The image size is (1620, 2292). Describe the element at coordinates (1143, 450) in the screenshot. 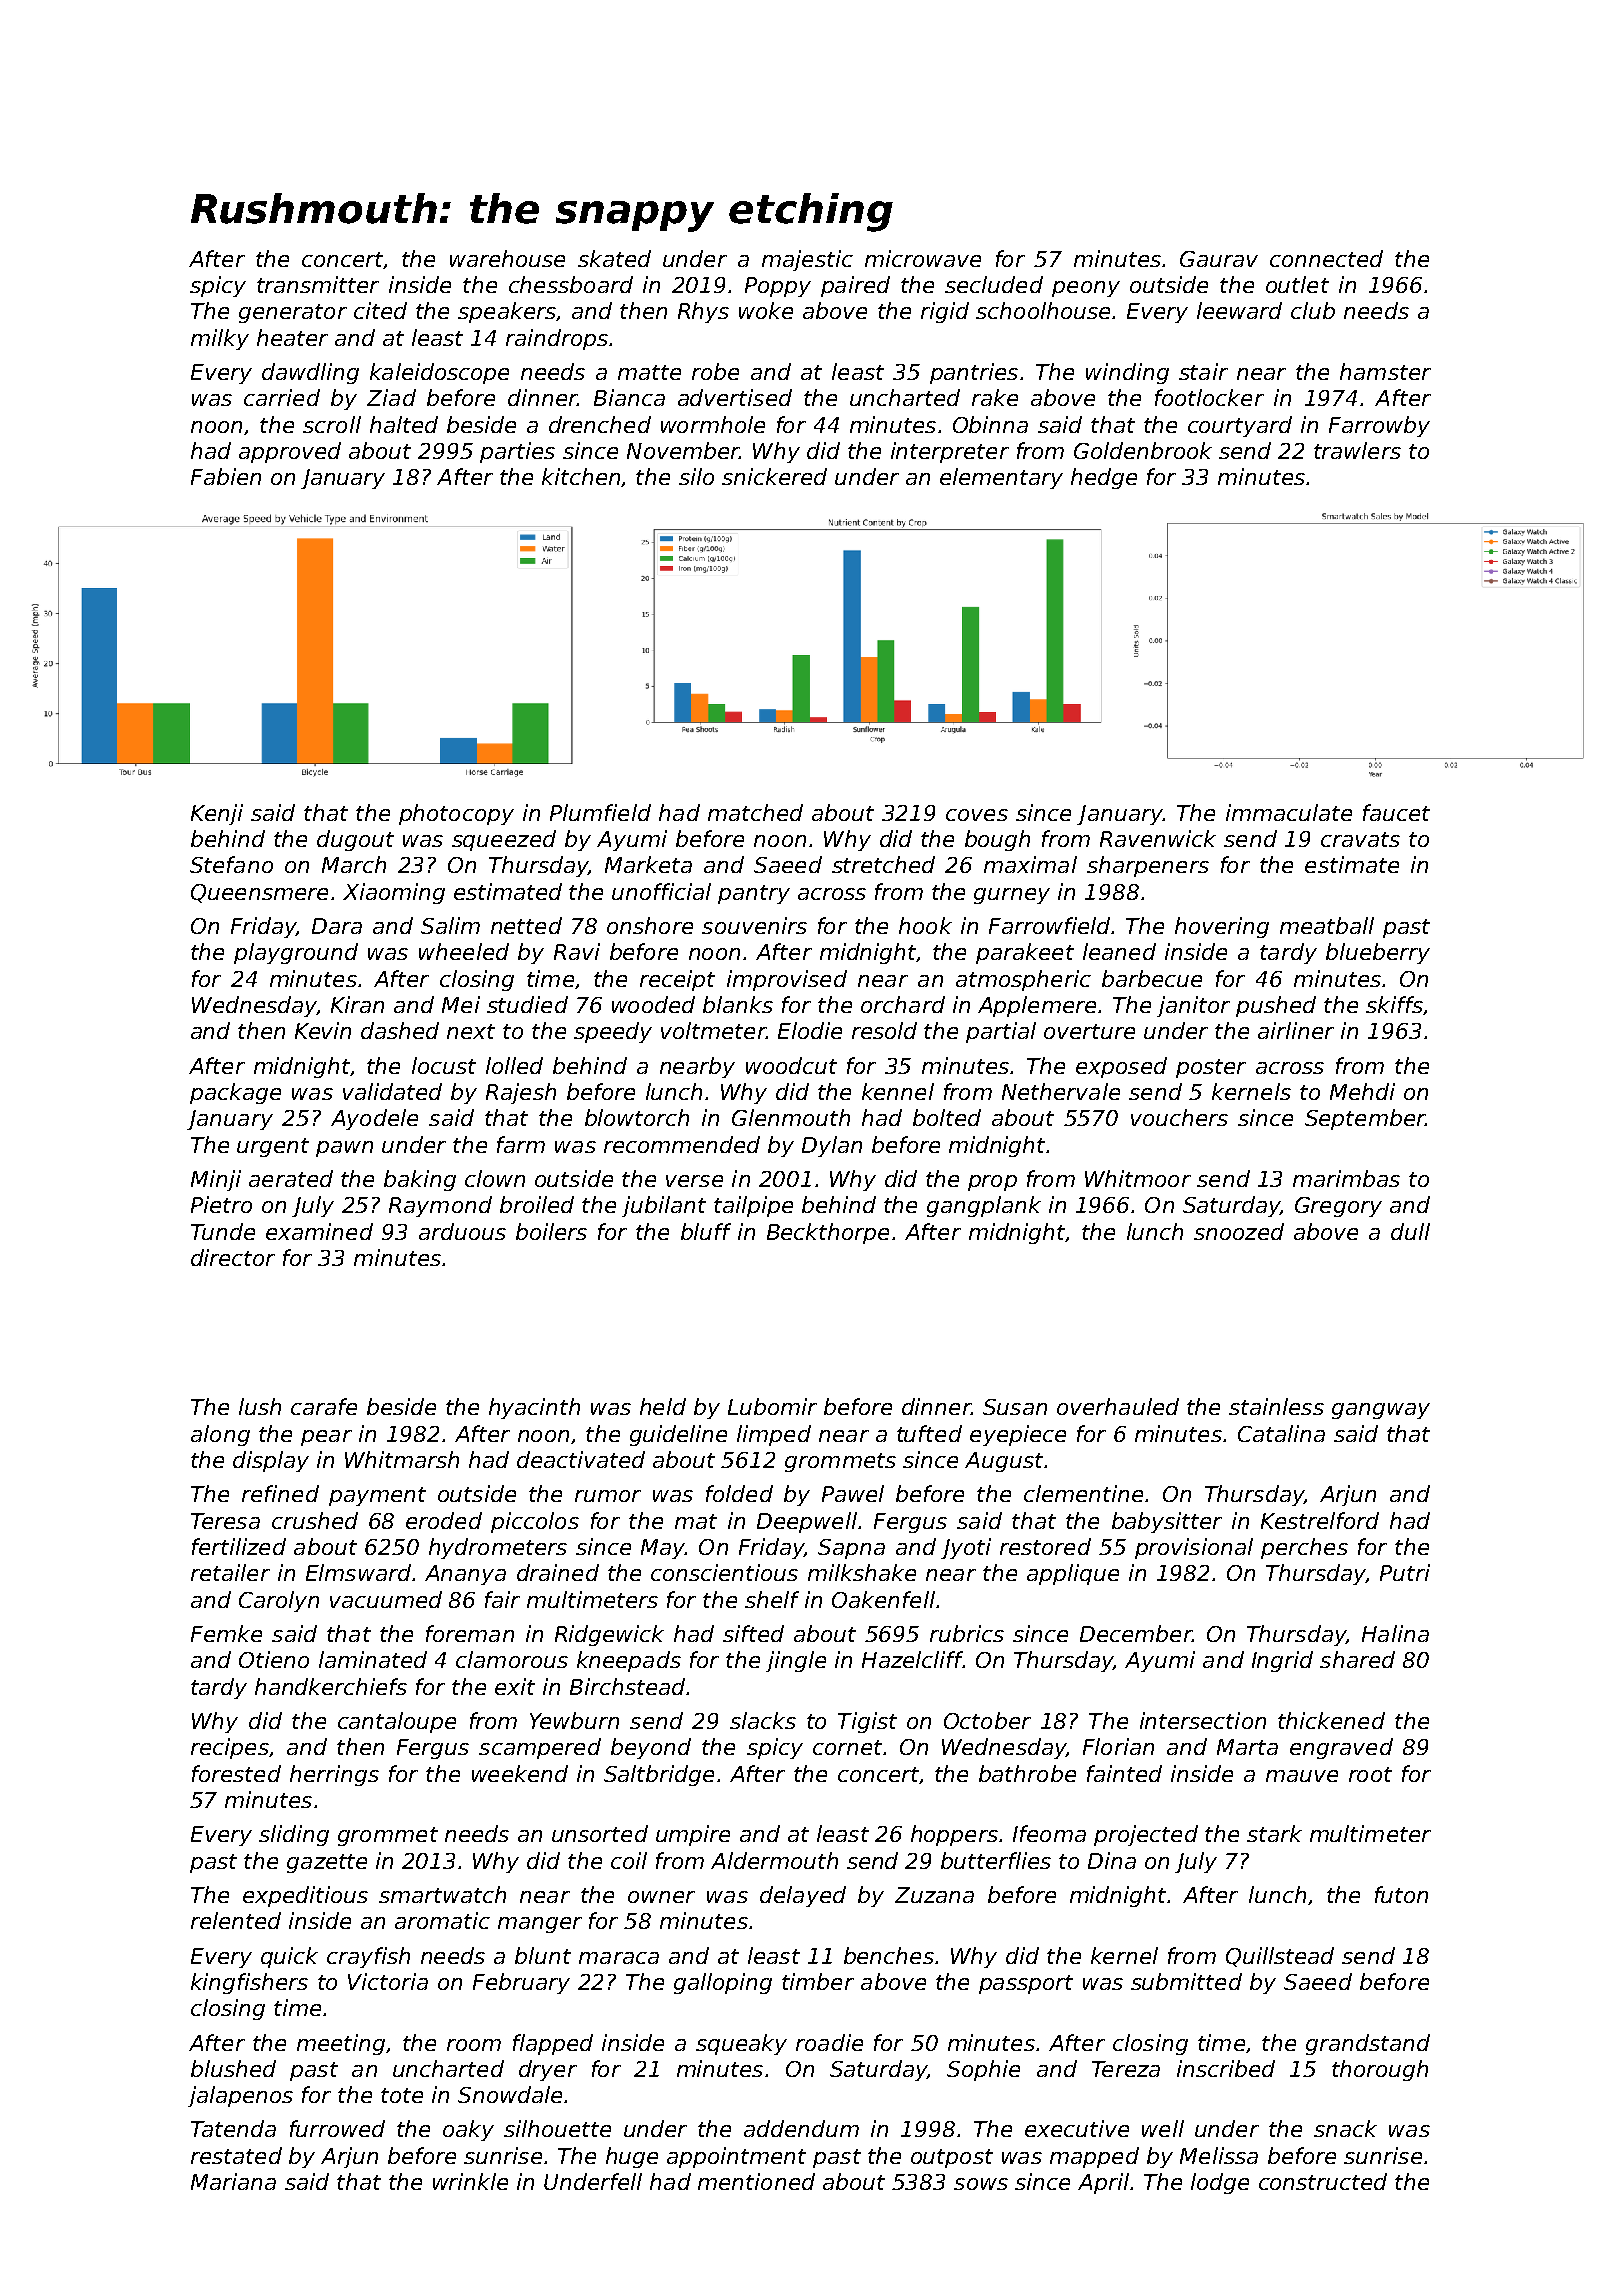

I see `Goldenbrook` at that location.
